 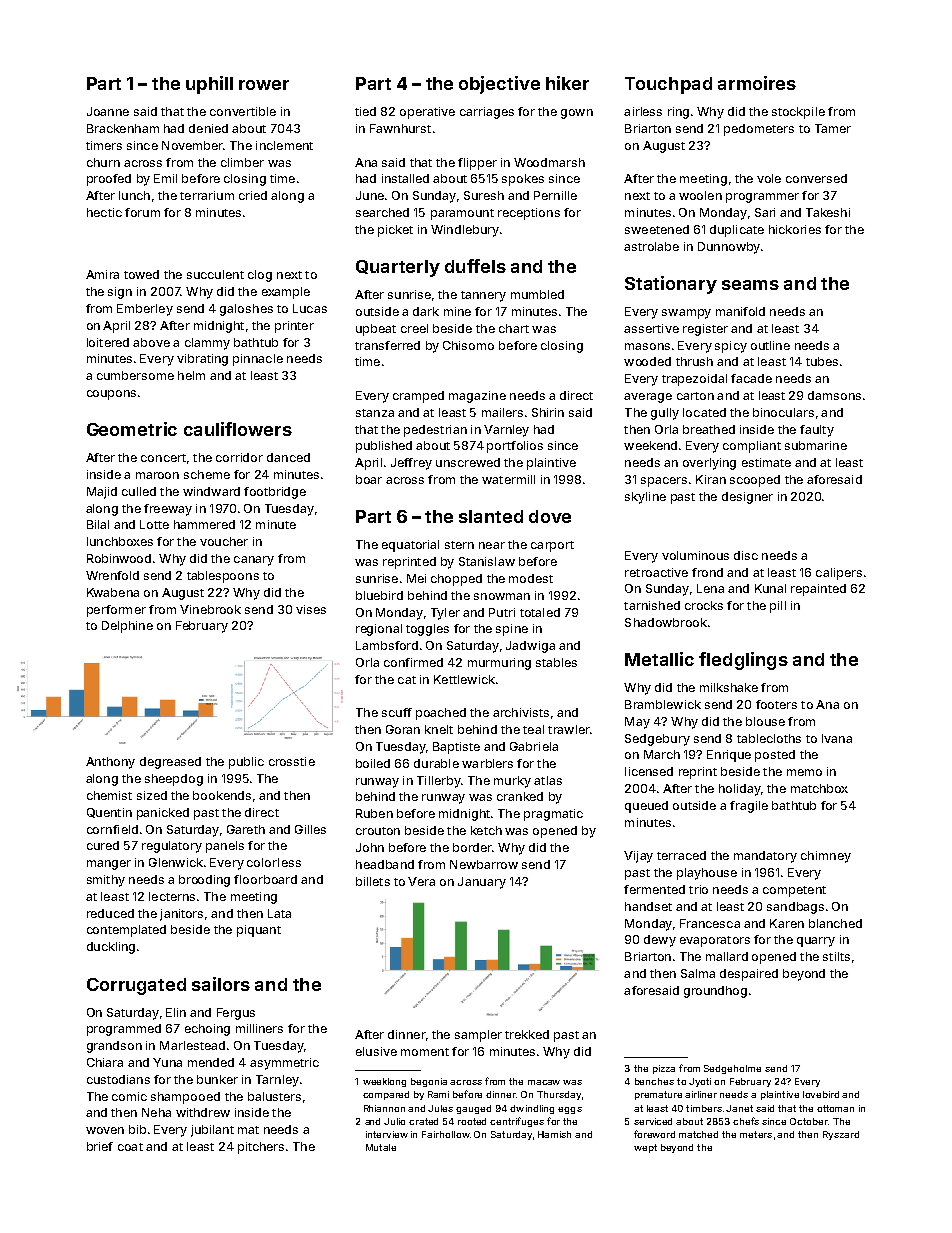 I want to click on Delphine, so click(x=127, y=627).
